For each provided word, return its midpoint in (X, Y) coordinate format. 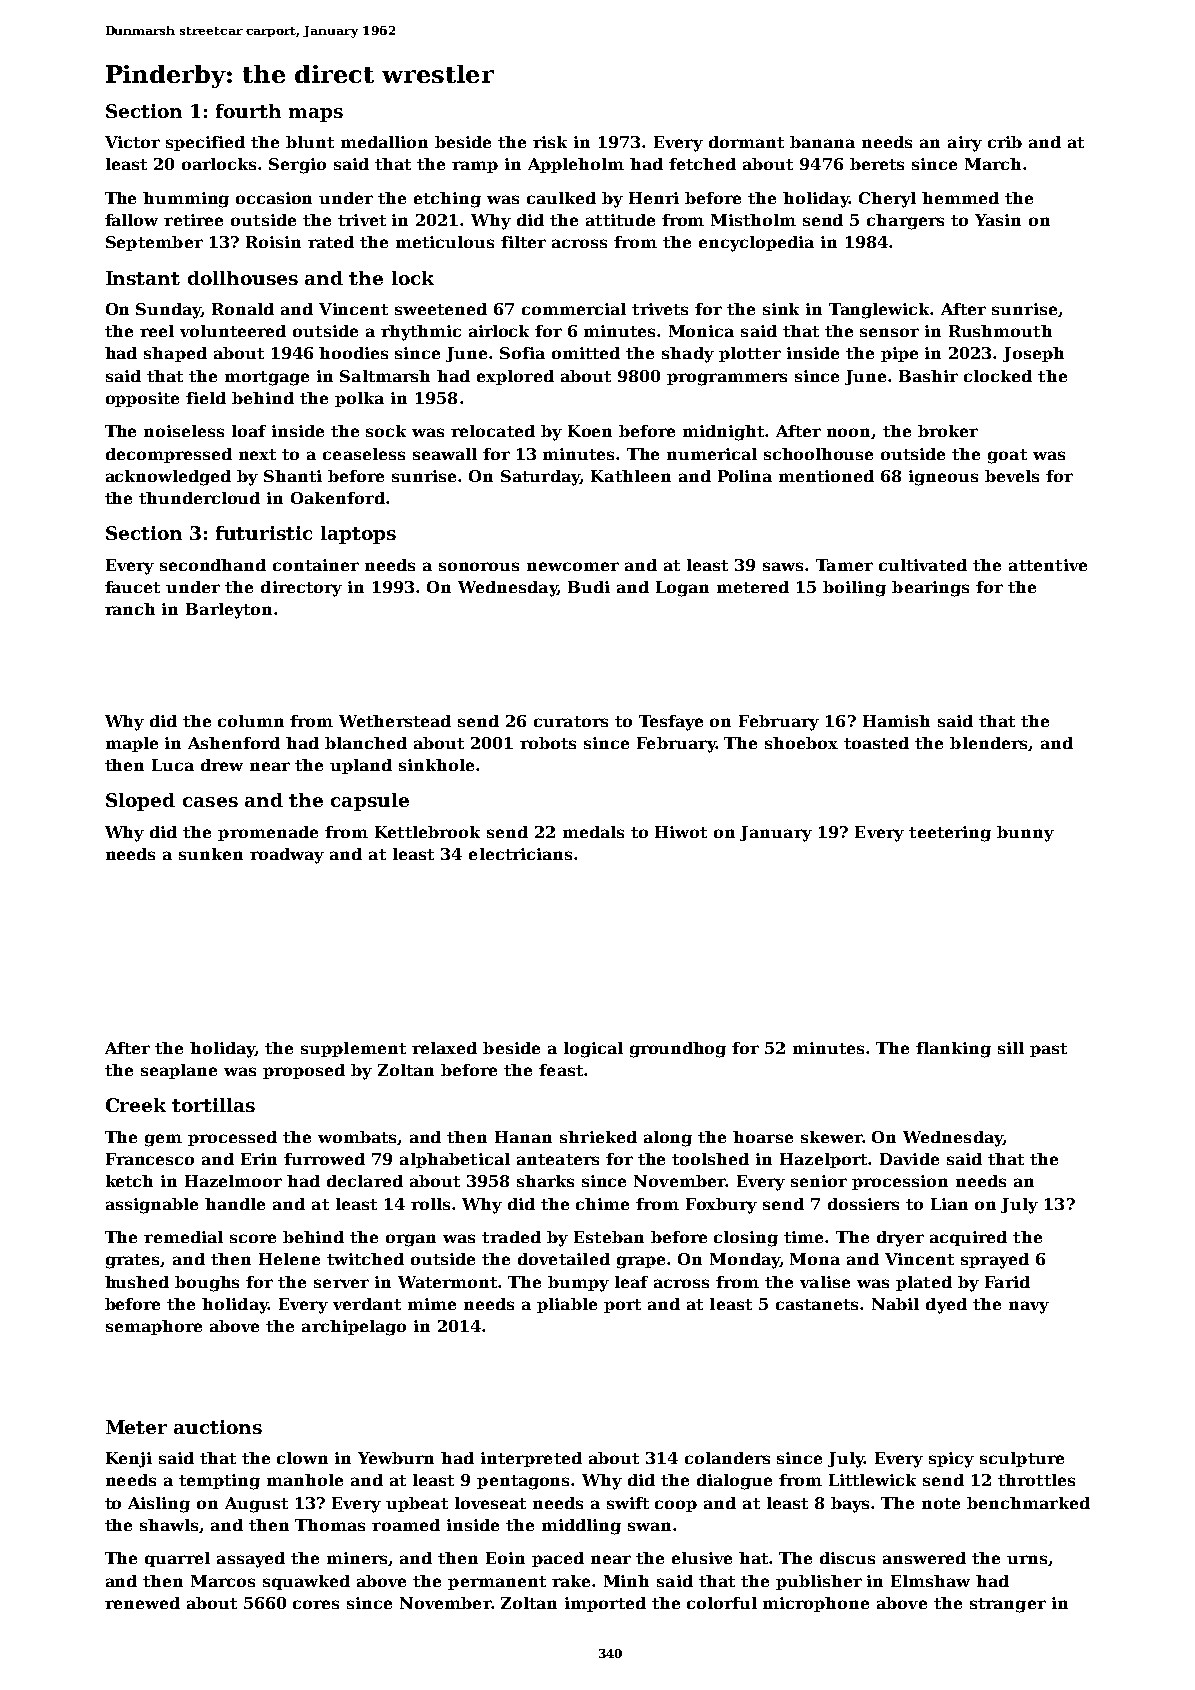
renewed (142, 1603)
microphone (816, 1604)
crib (1005, 142)
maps (316, 115)
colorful (722, 1603)
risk (550, 142)
